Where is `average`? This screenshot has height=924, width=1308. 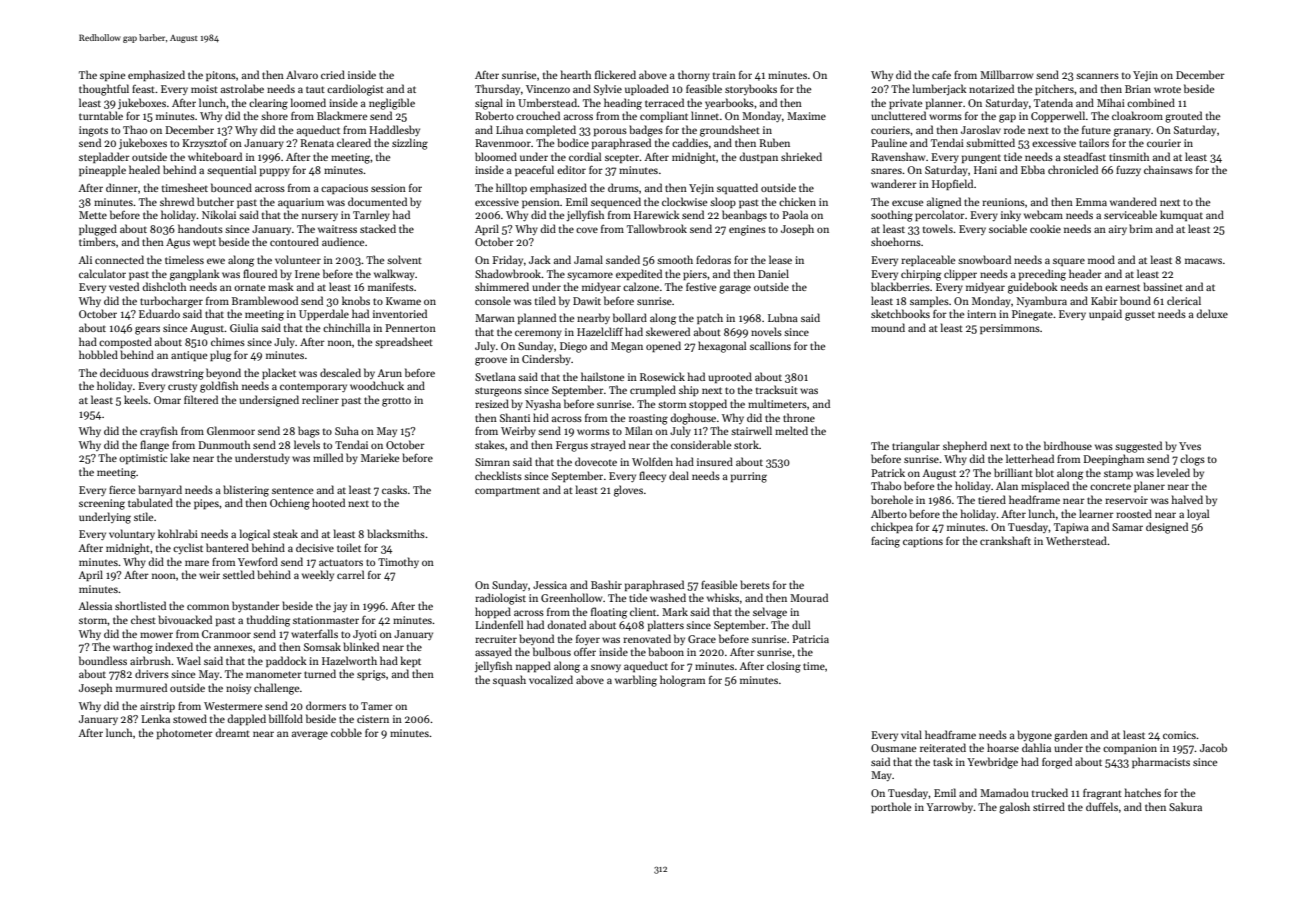
average is located at coordinates (310, 735).
